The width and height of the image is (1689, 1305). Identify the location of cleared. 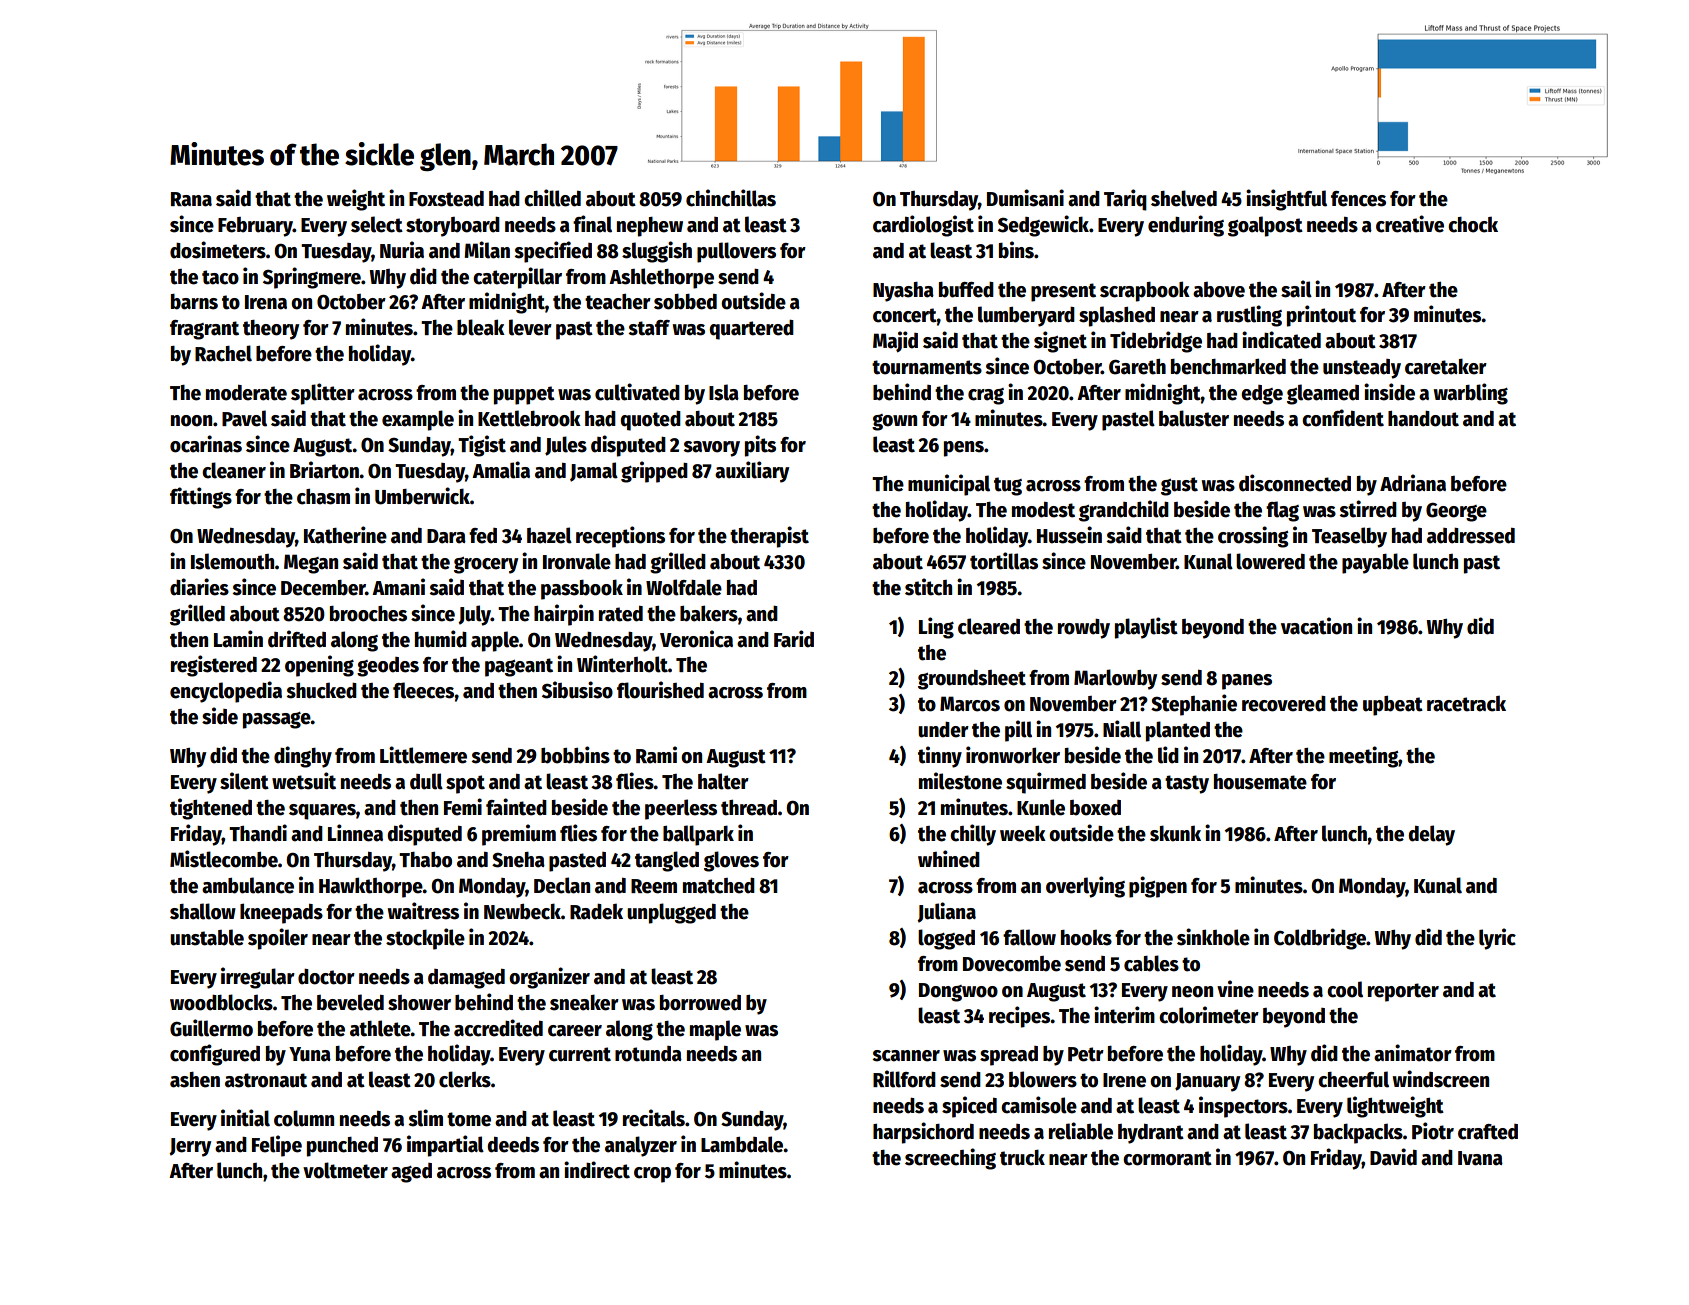
(989, 626).
